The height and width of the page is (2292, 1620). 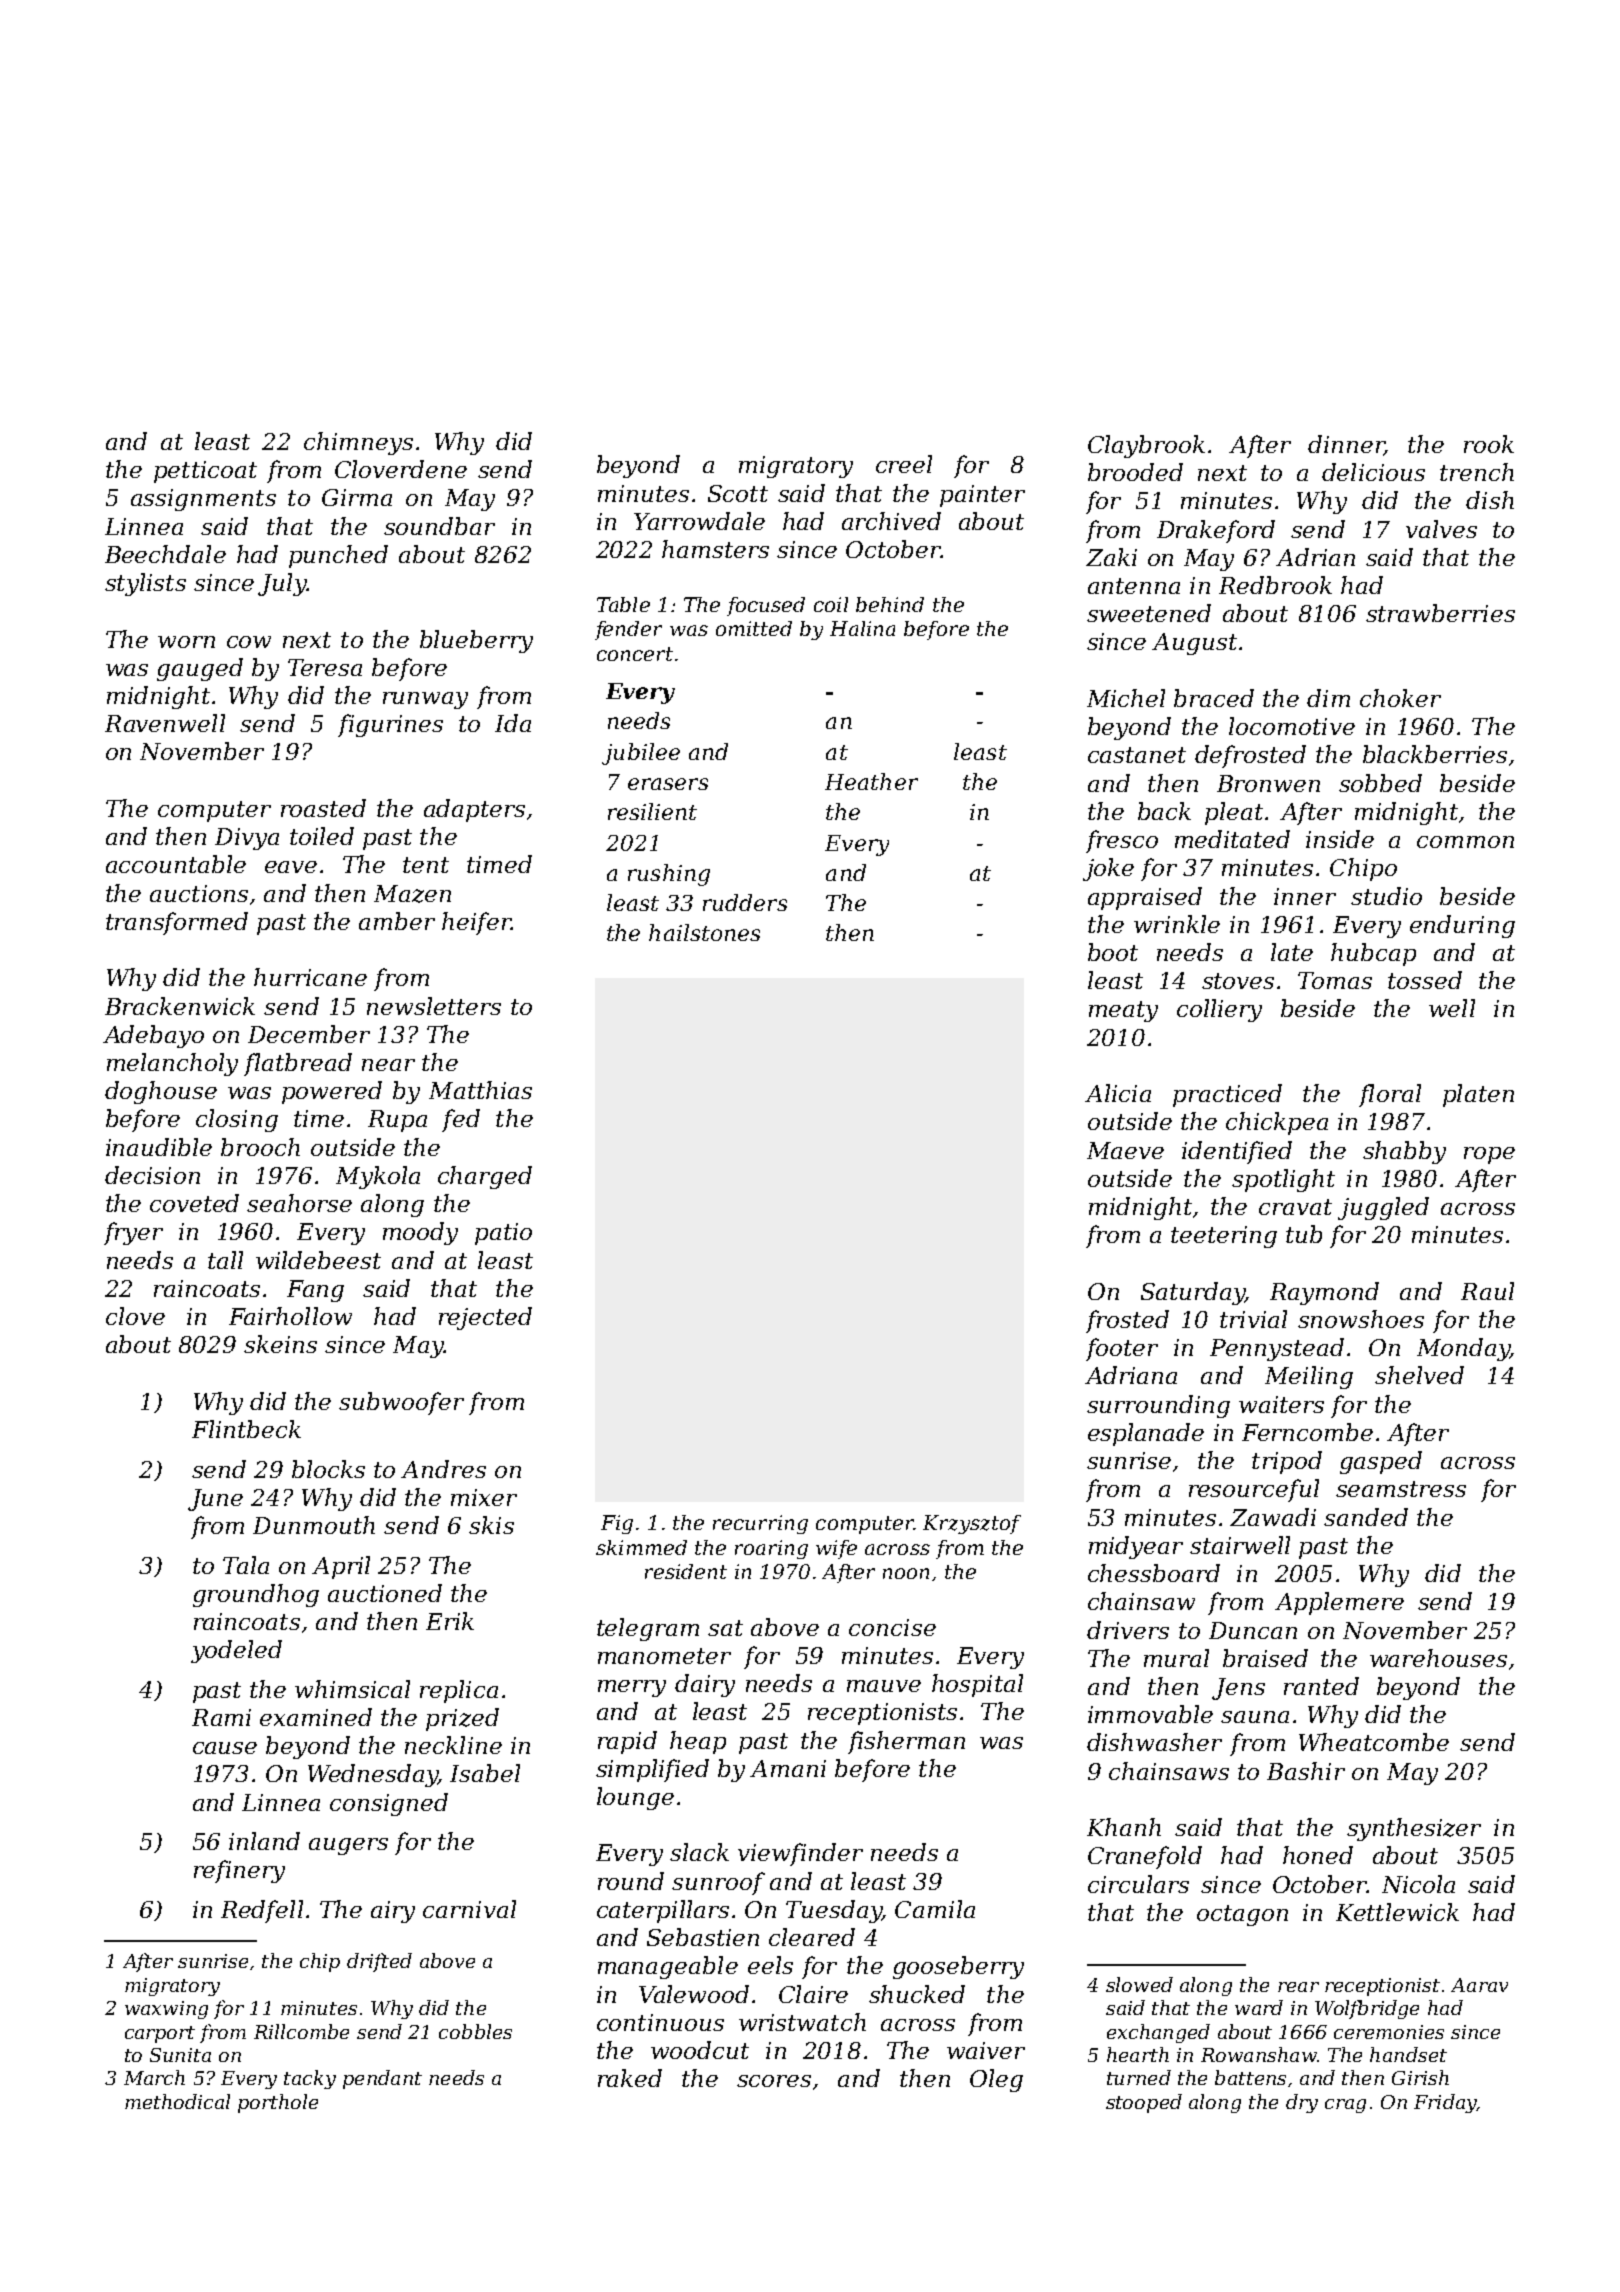 I want to click on toiled, so click(x=322, y=836).
